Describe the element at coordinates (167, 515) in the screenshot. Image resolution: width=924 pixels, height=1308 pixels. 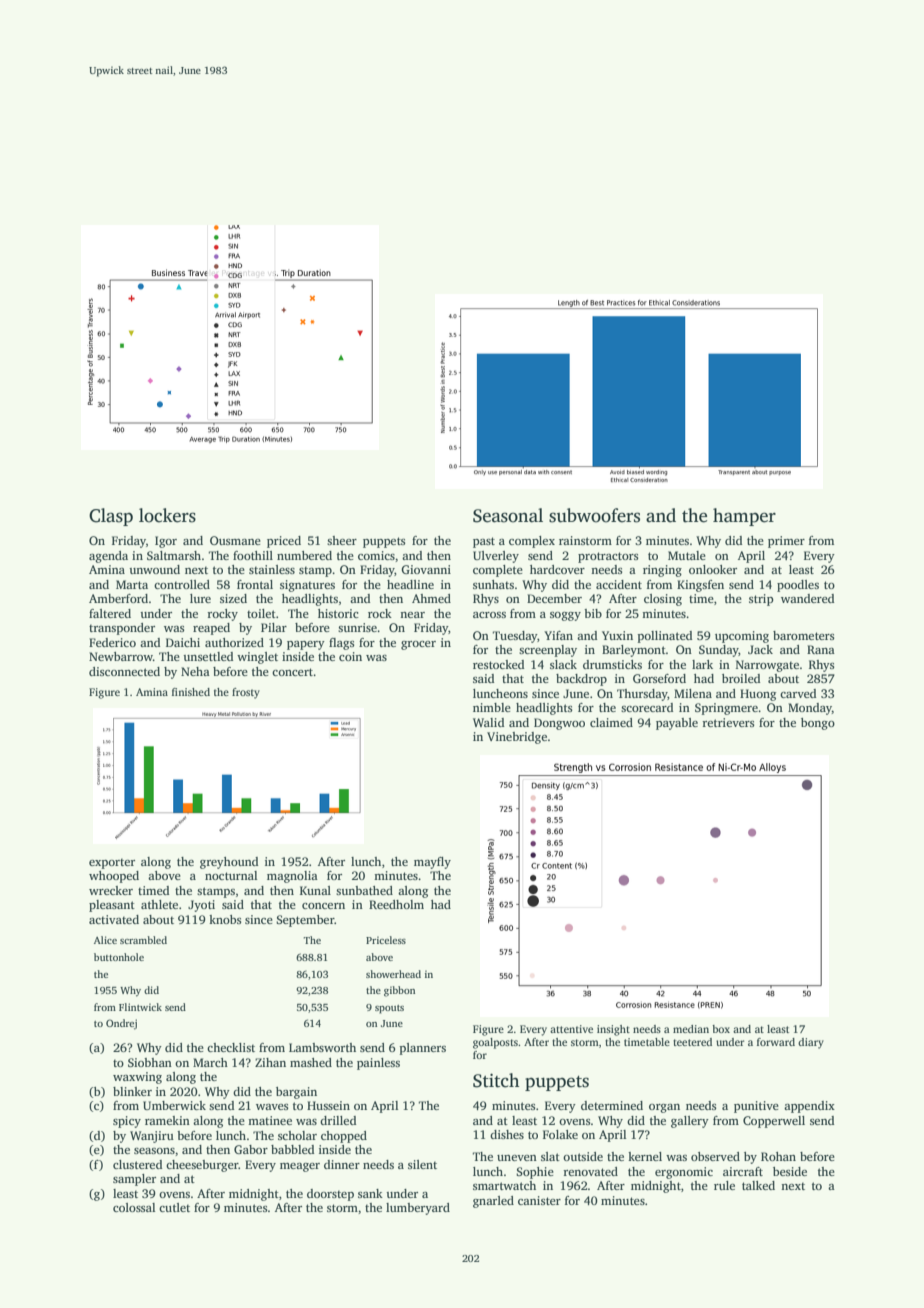
I see `lockers` at that location.
